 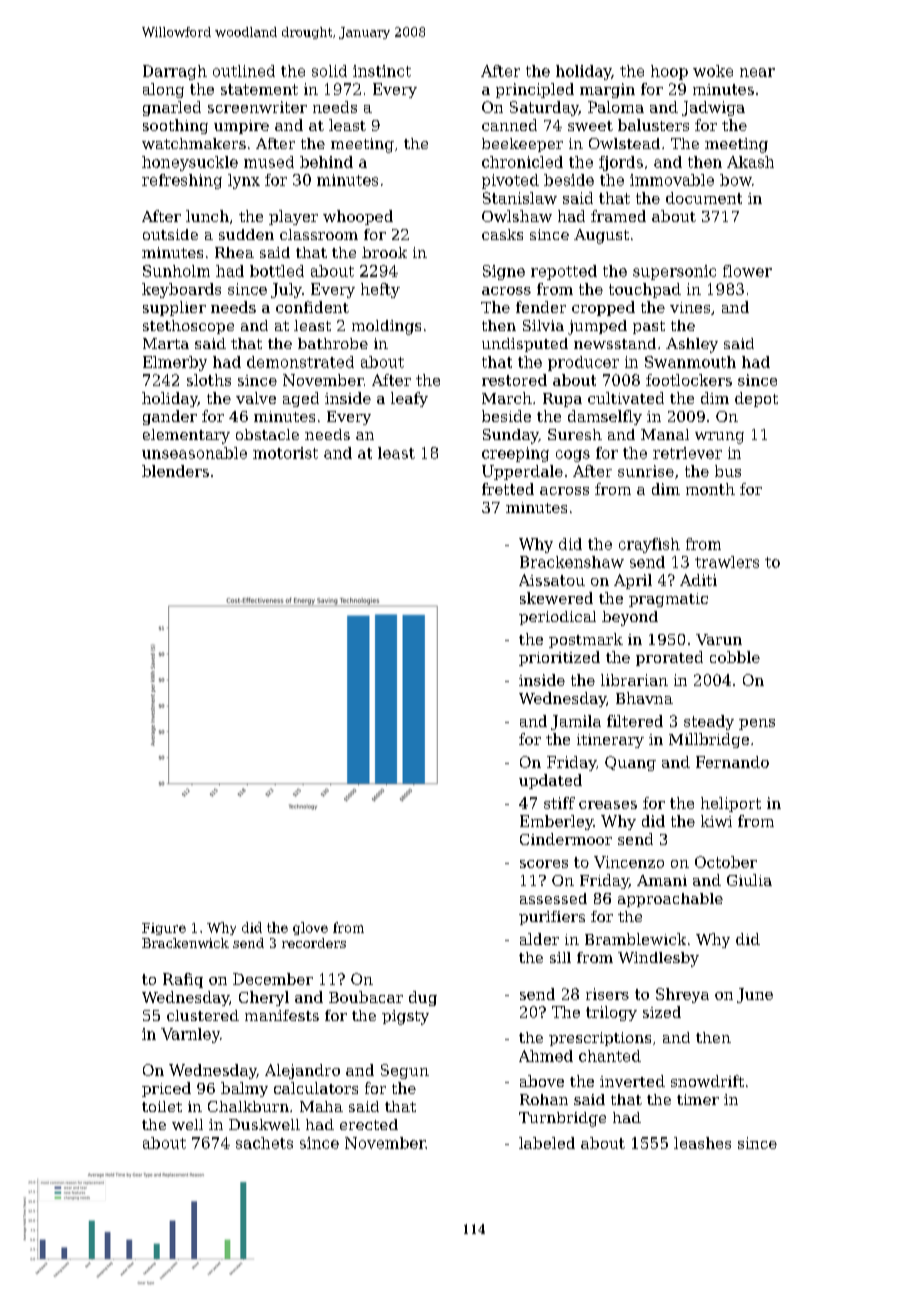 I want to click on brook, so click(x=384, y=252).
